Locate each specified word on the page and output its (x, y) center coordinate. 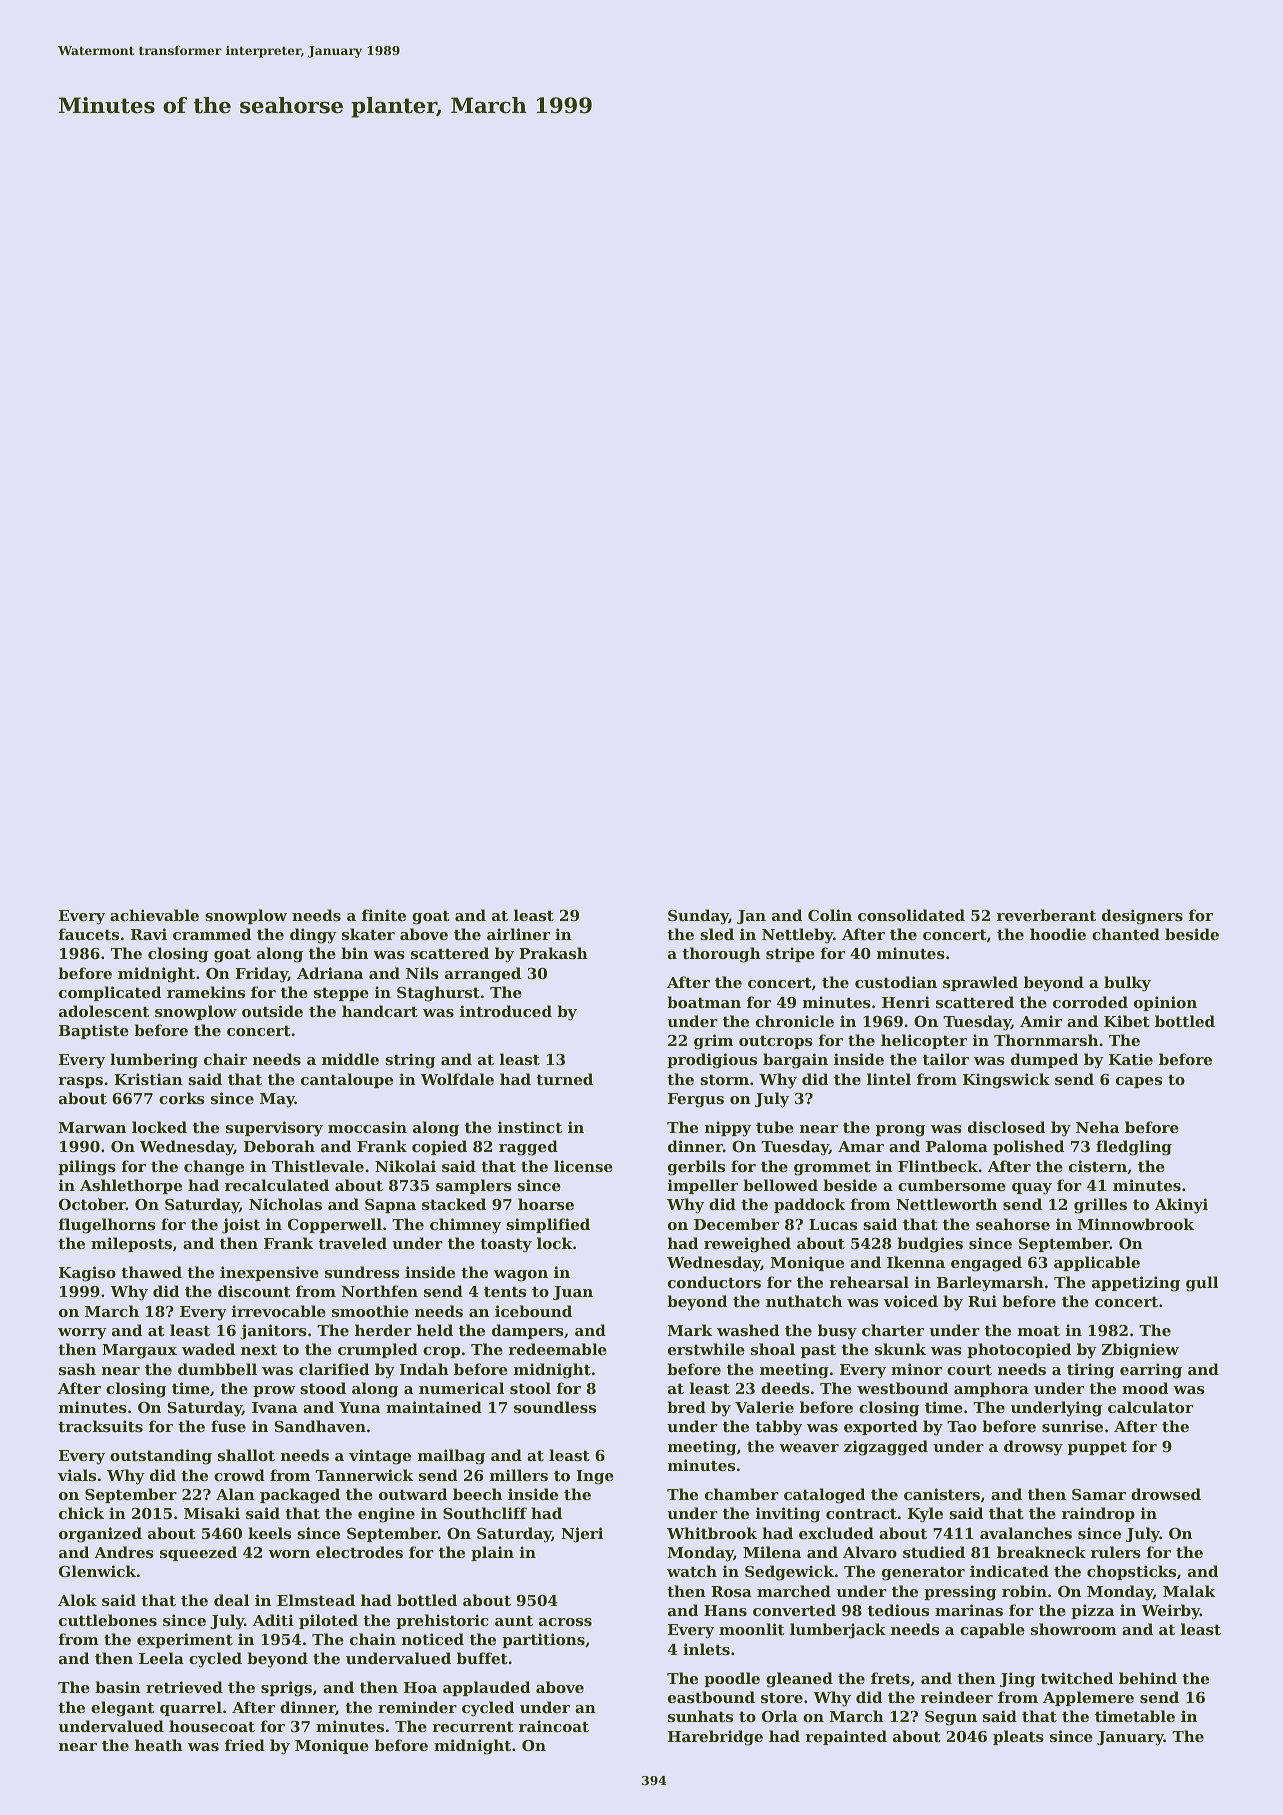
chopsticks (1131, 1572)
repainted (846, 1737)
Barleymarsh (990, 1284)
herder (383, 1330)
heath (159, 1745)
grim (713, 1042)
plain (492, 1553)
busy (837, 1332)
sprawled (980, 983)
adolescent (104, 1011)
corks (182, 1098)
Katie (1131, 1059)
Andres (124, 1552)
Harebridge (715, 1738)
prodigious (712, 1061)
